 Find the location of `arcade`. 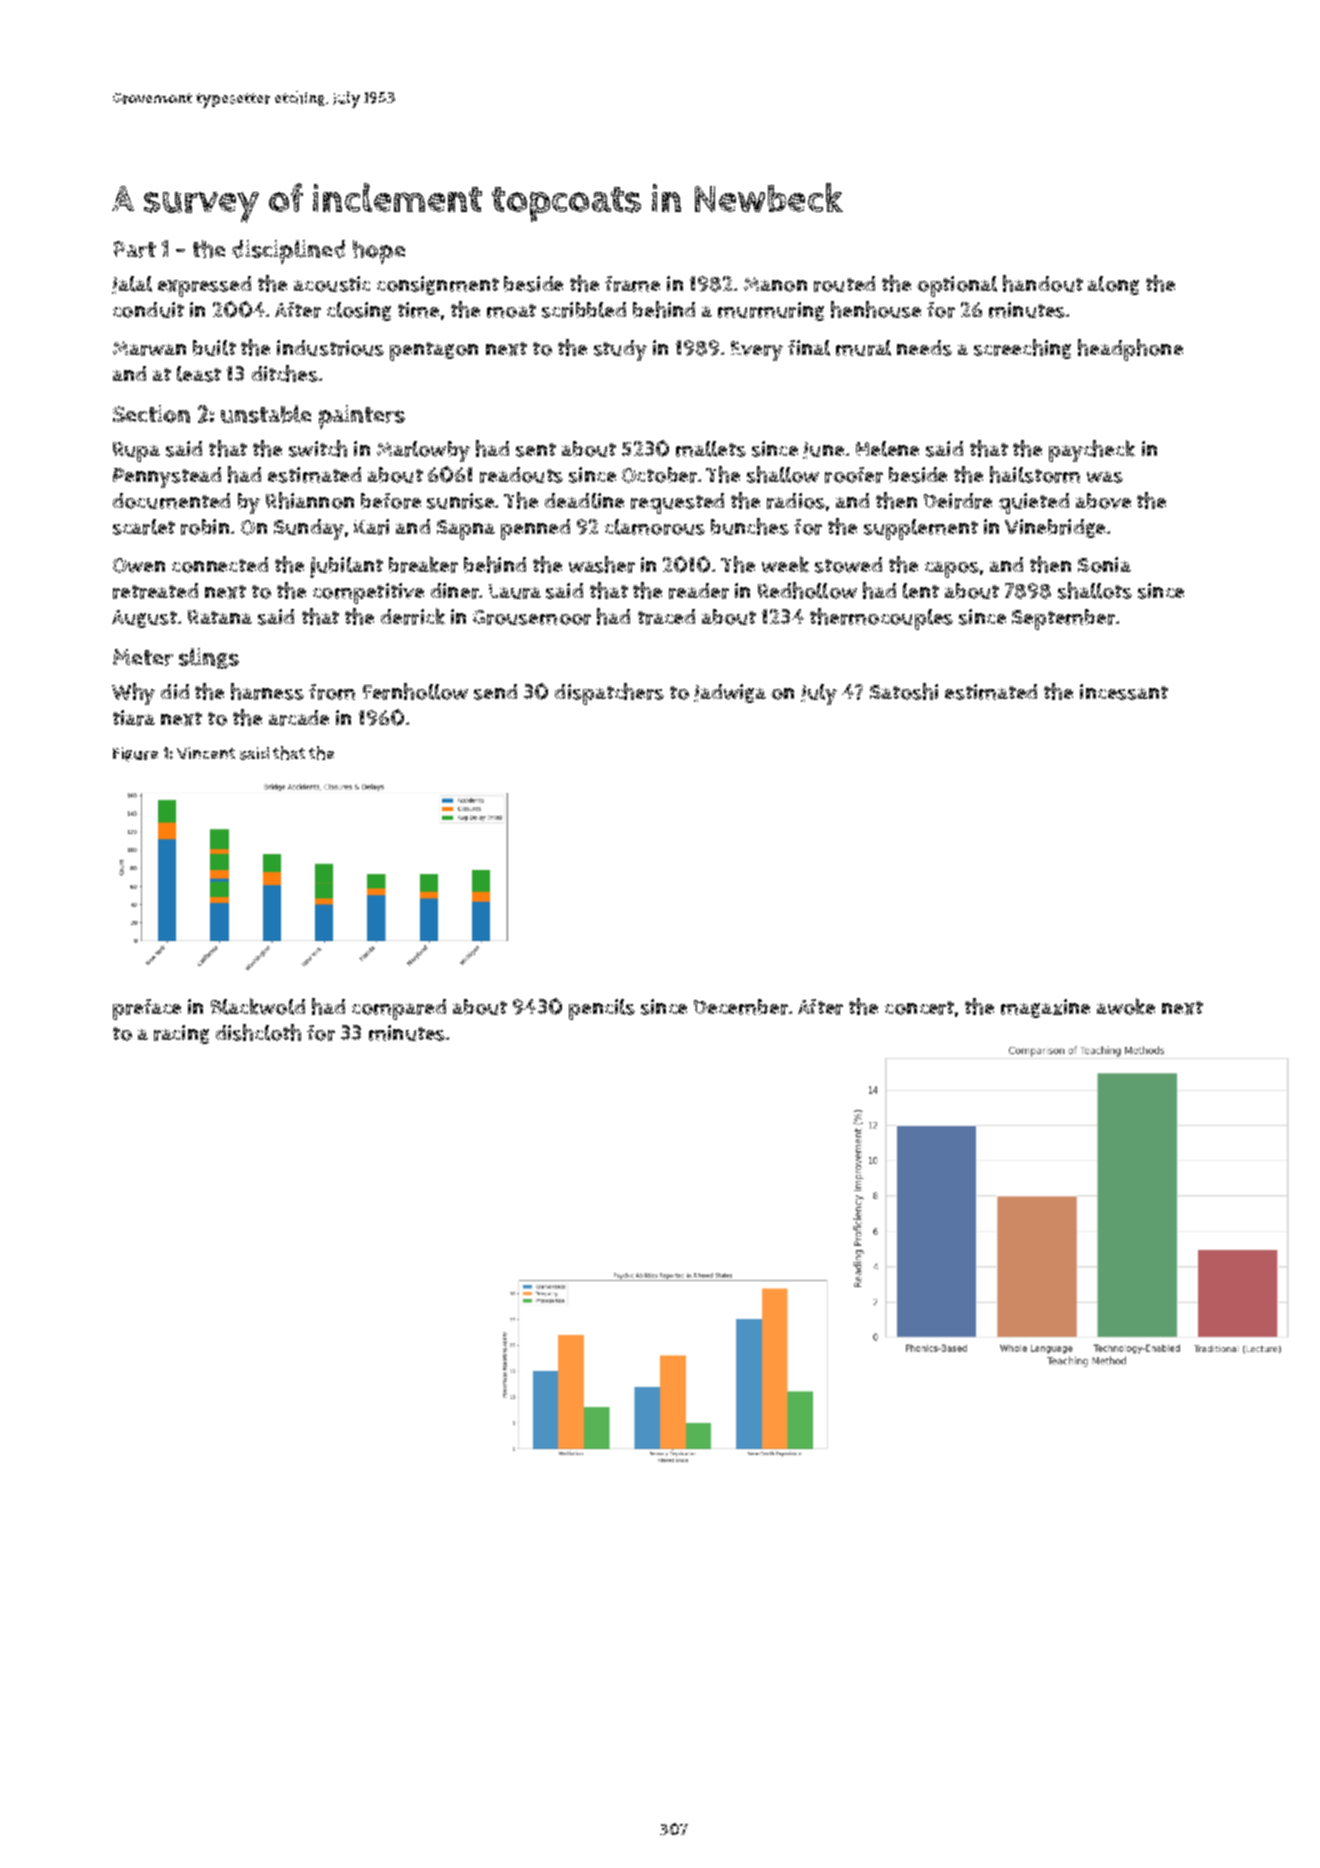

arcade is located at coordinates (299, 718).
